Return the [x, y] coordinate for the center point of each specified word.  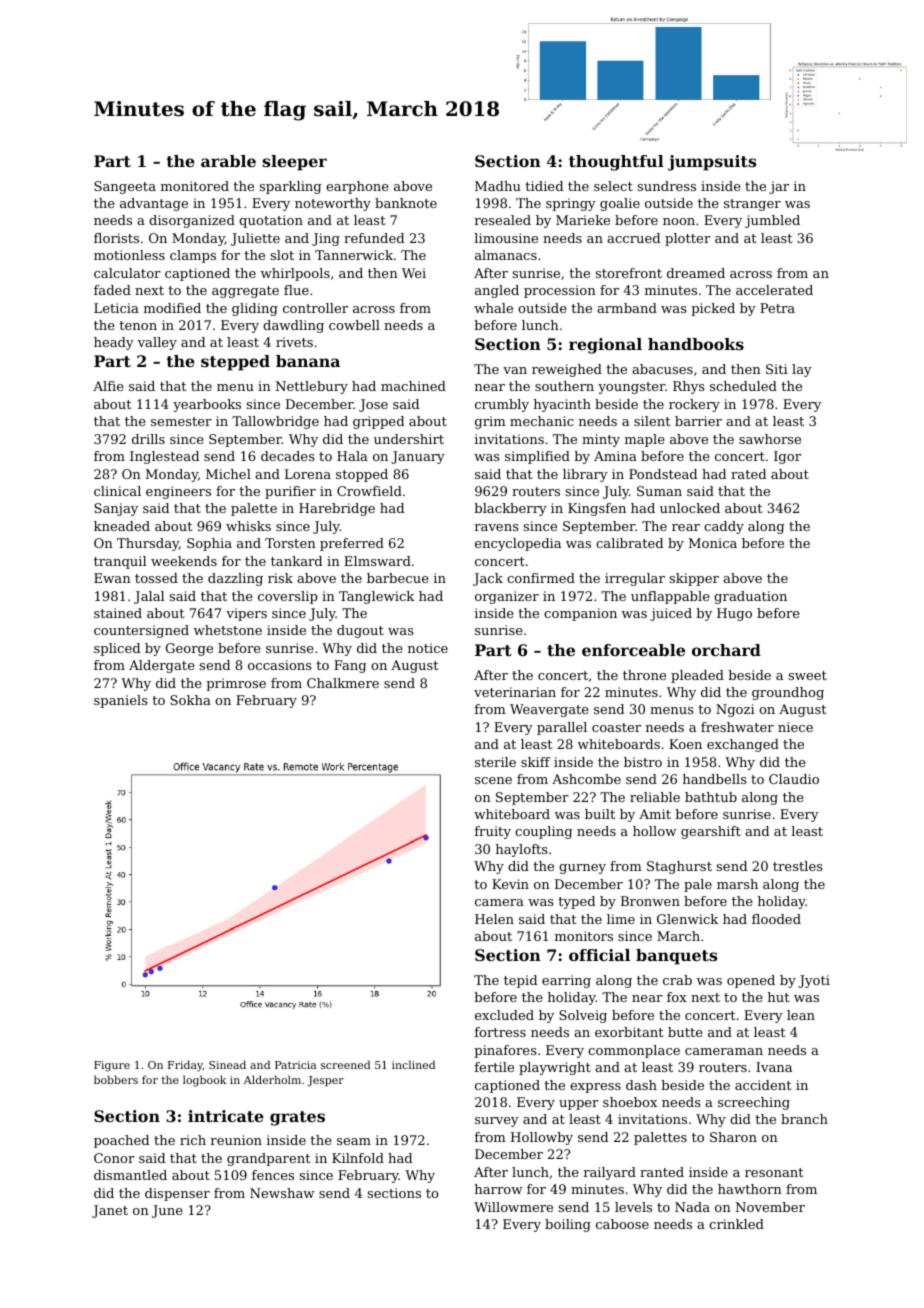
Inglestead [164, 457]
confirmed [541, 578]
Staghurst [679, 867]
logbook [205, 1081]
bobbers [116, 1079]
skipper [694, 579]
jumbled [772, 221]
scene [493, 780]
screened [345, 1064]
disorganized [192, 221]
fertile [494, 1067]
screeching [754, 1103]
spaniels [121, 701]
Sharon [733, 1137]
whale [493, 308]
